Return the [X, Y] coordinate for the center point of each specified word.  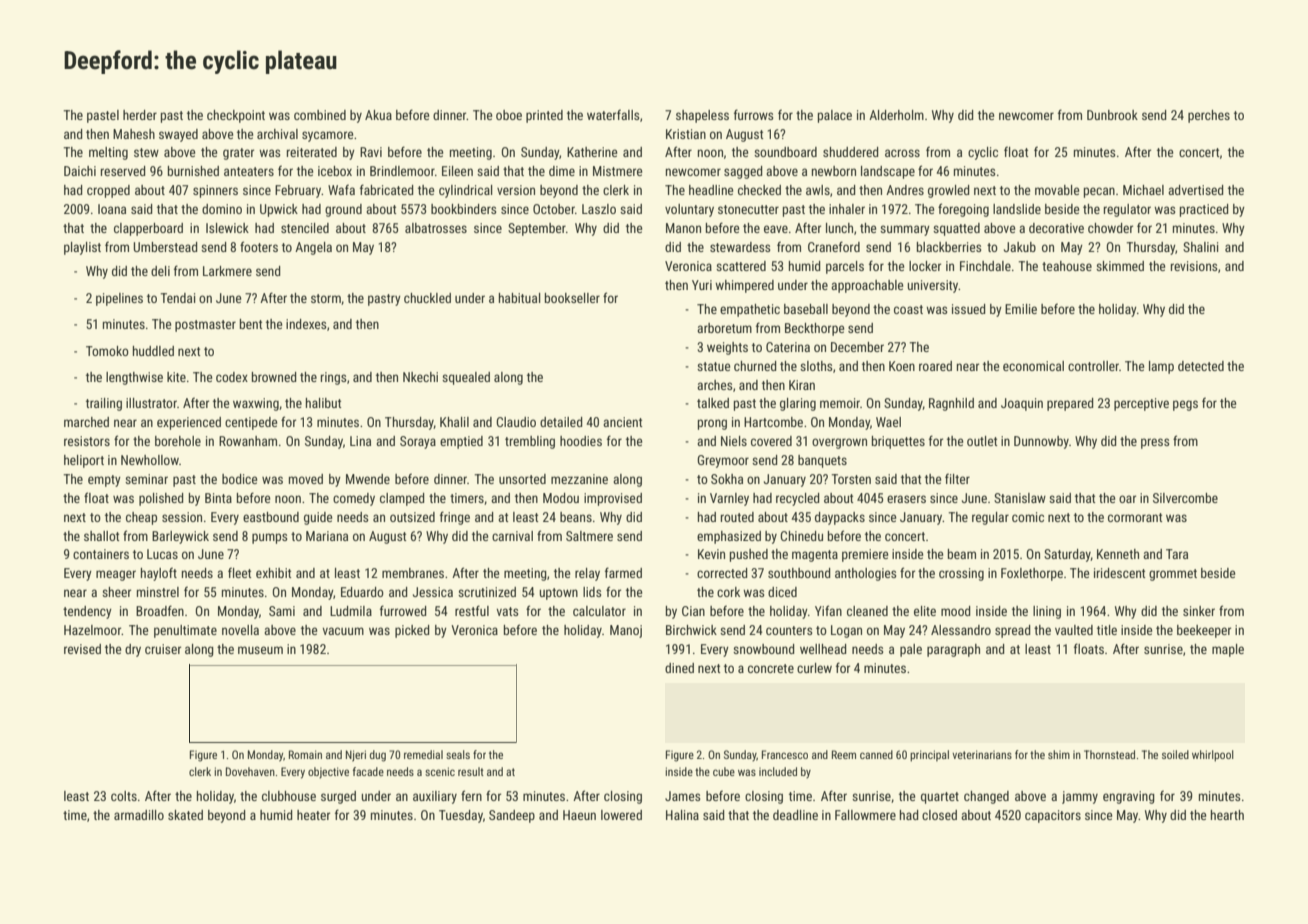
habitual [519, 298]
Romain [305, 754]
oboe [509, 115]
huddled [153, 351]
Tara [1177, 554]
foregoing [963, 210]
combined [320, 115]
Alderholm [896, 115]
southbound [799, 573]
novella [240, 630]
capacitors [1053, 816]
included [778, 771]
